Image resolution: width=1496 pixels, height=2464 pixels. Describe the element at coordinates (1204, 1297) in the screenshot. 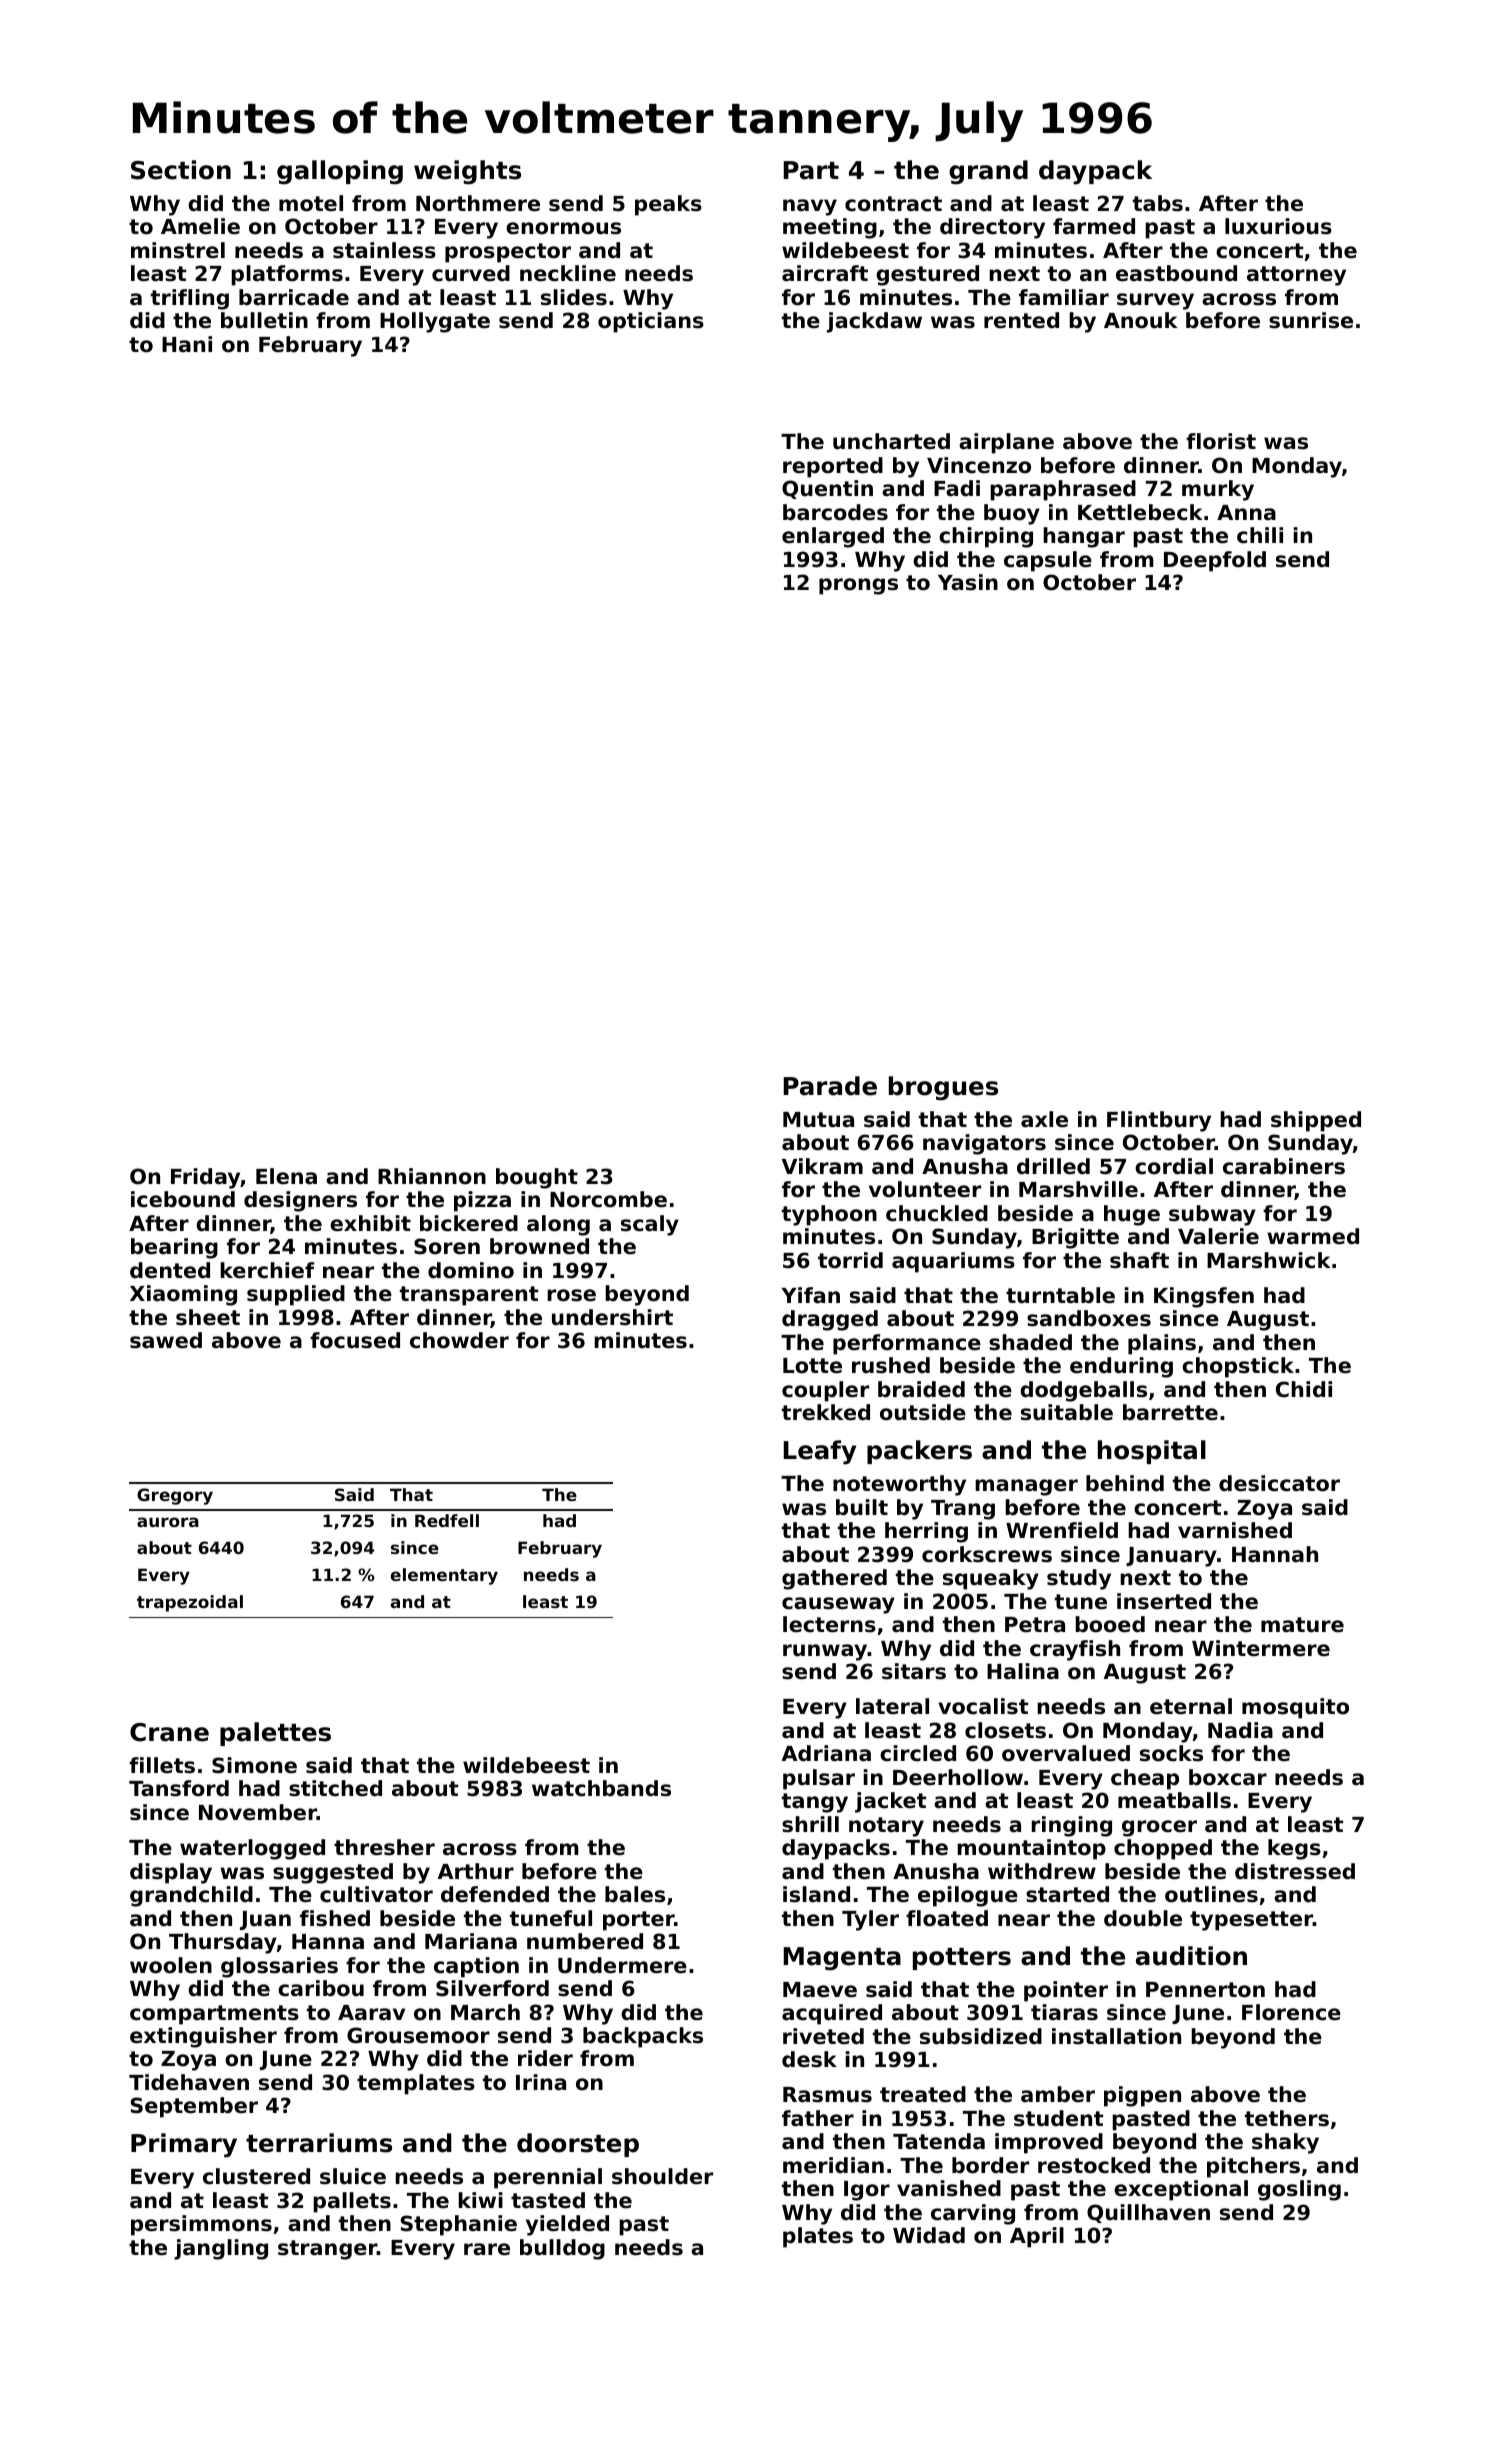

I see `Kingsfen` at that location.
